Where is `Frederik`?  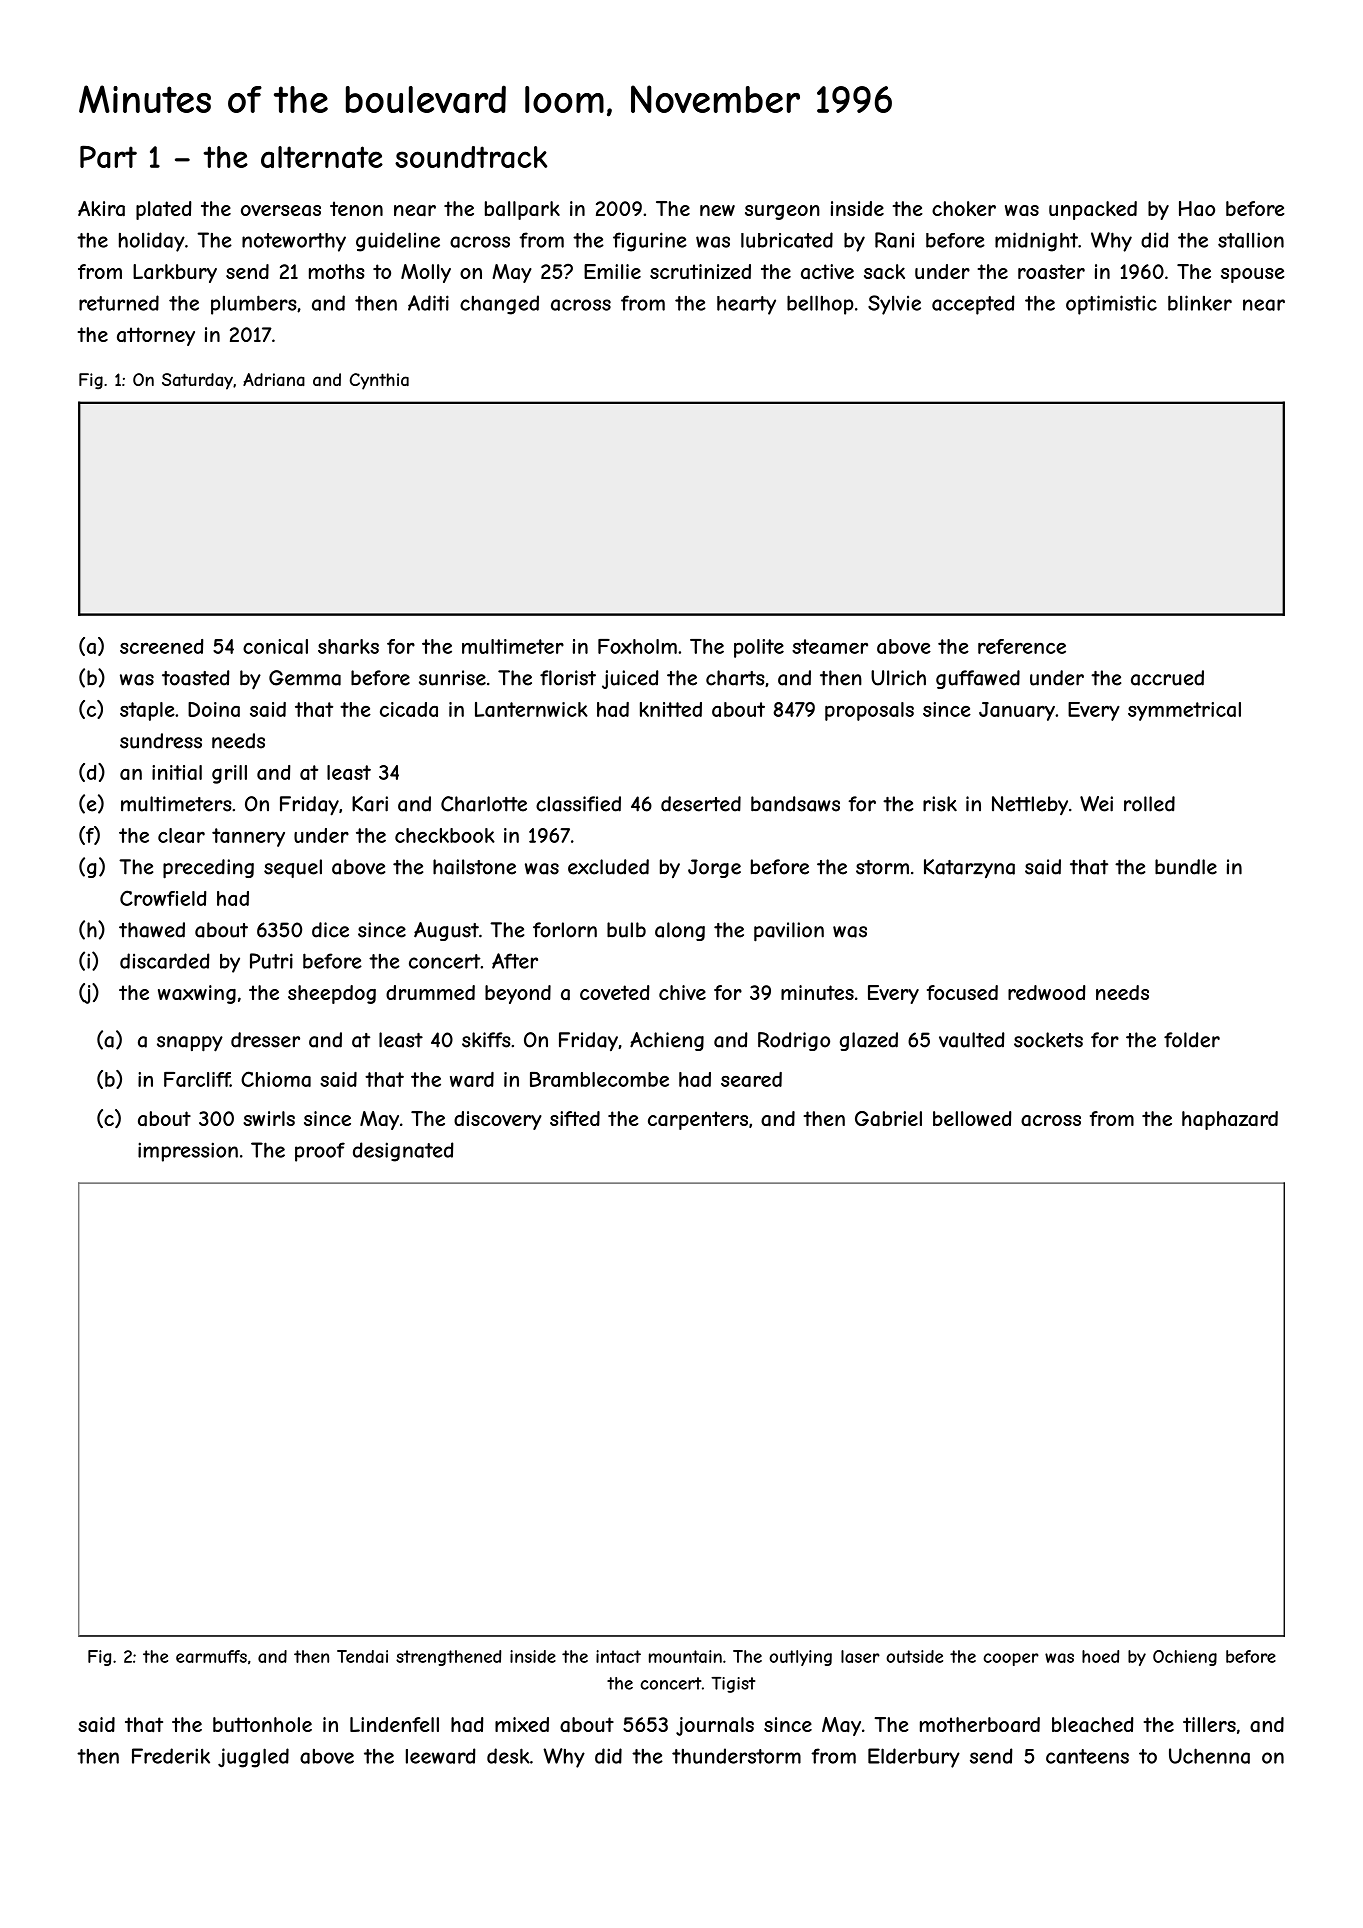
Frederik is located at coordinates (171, 1756).
